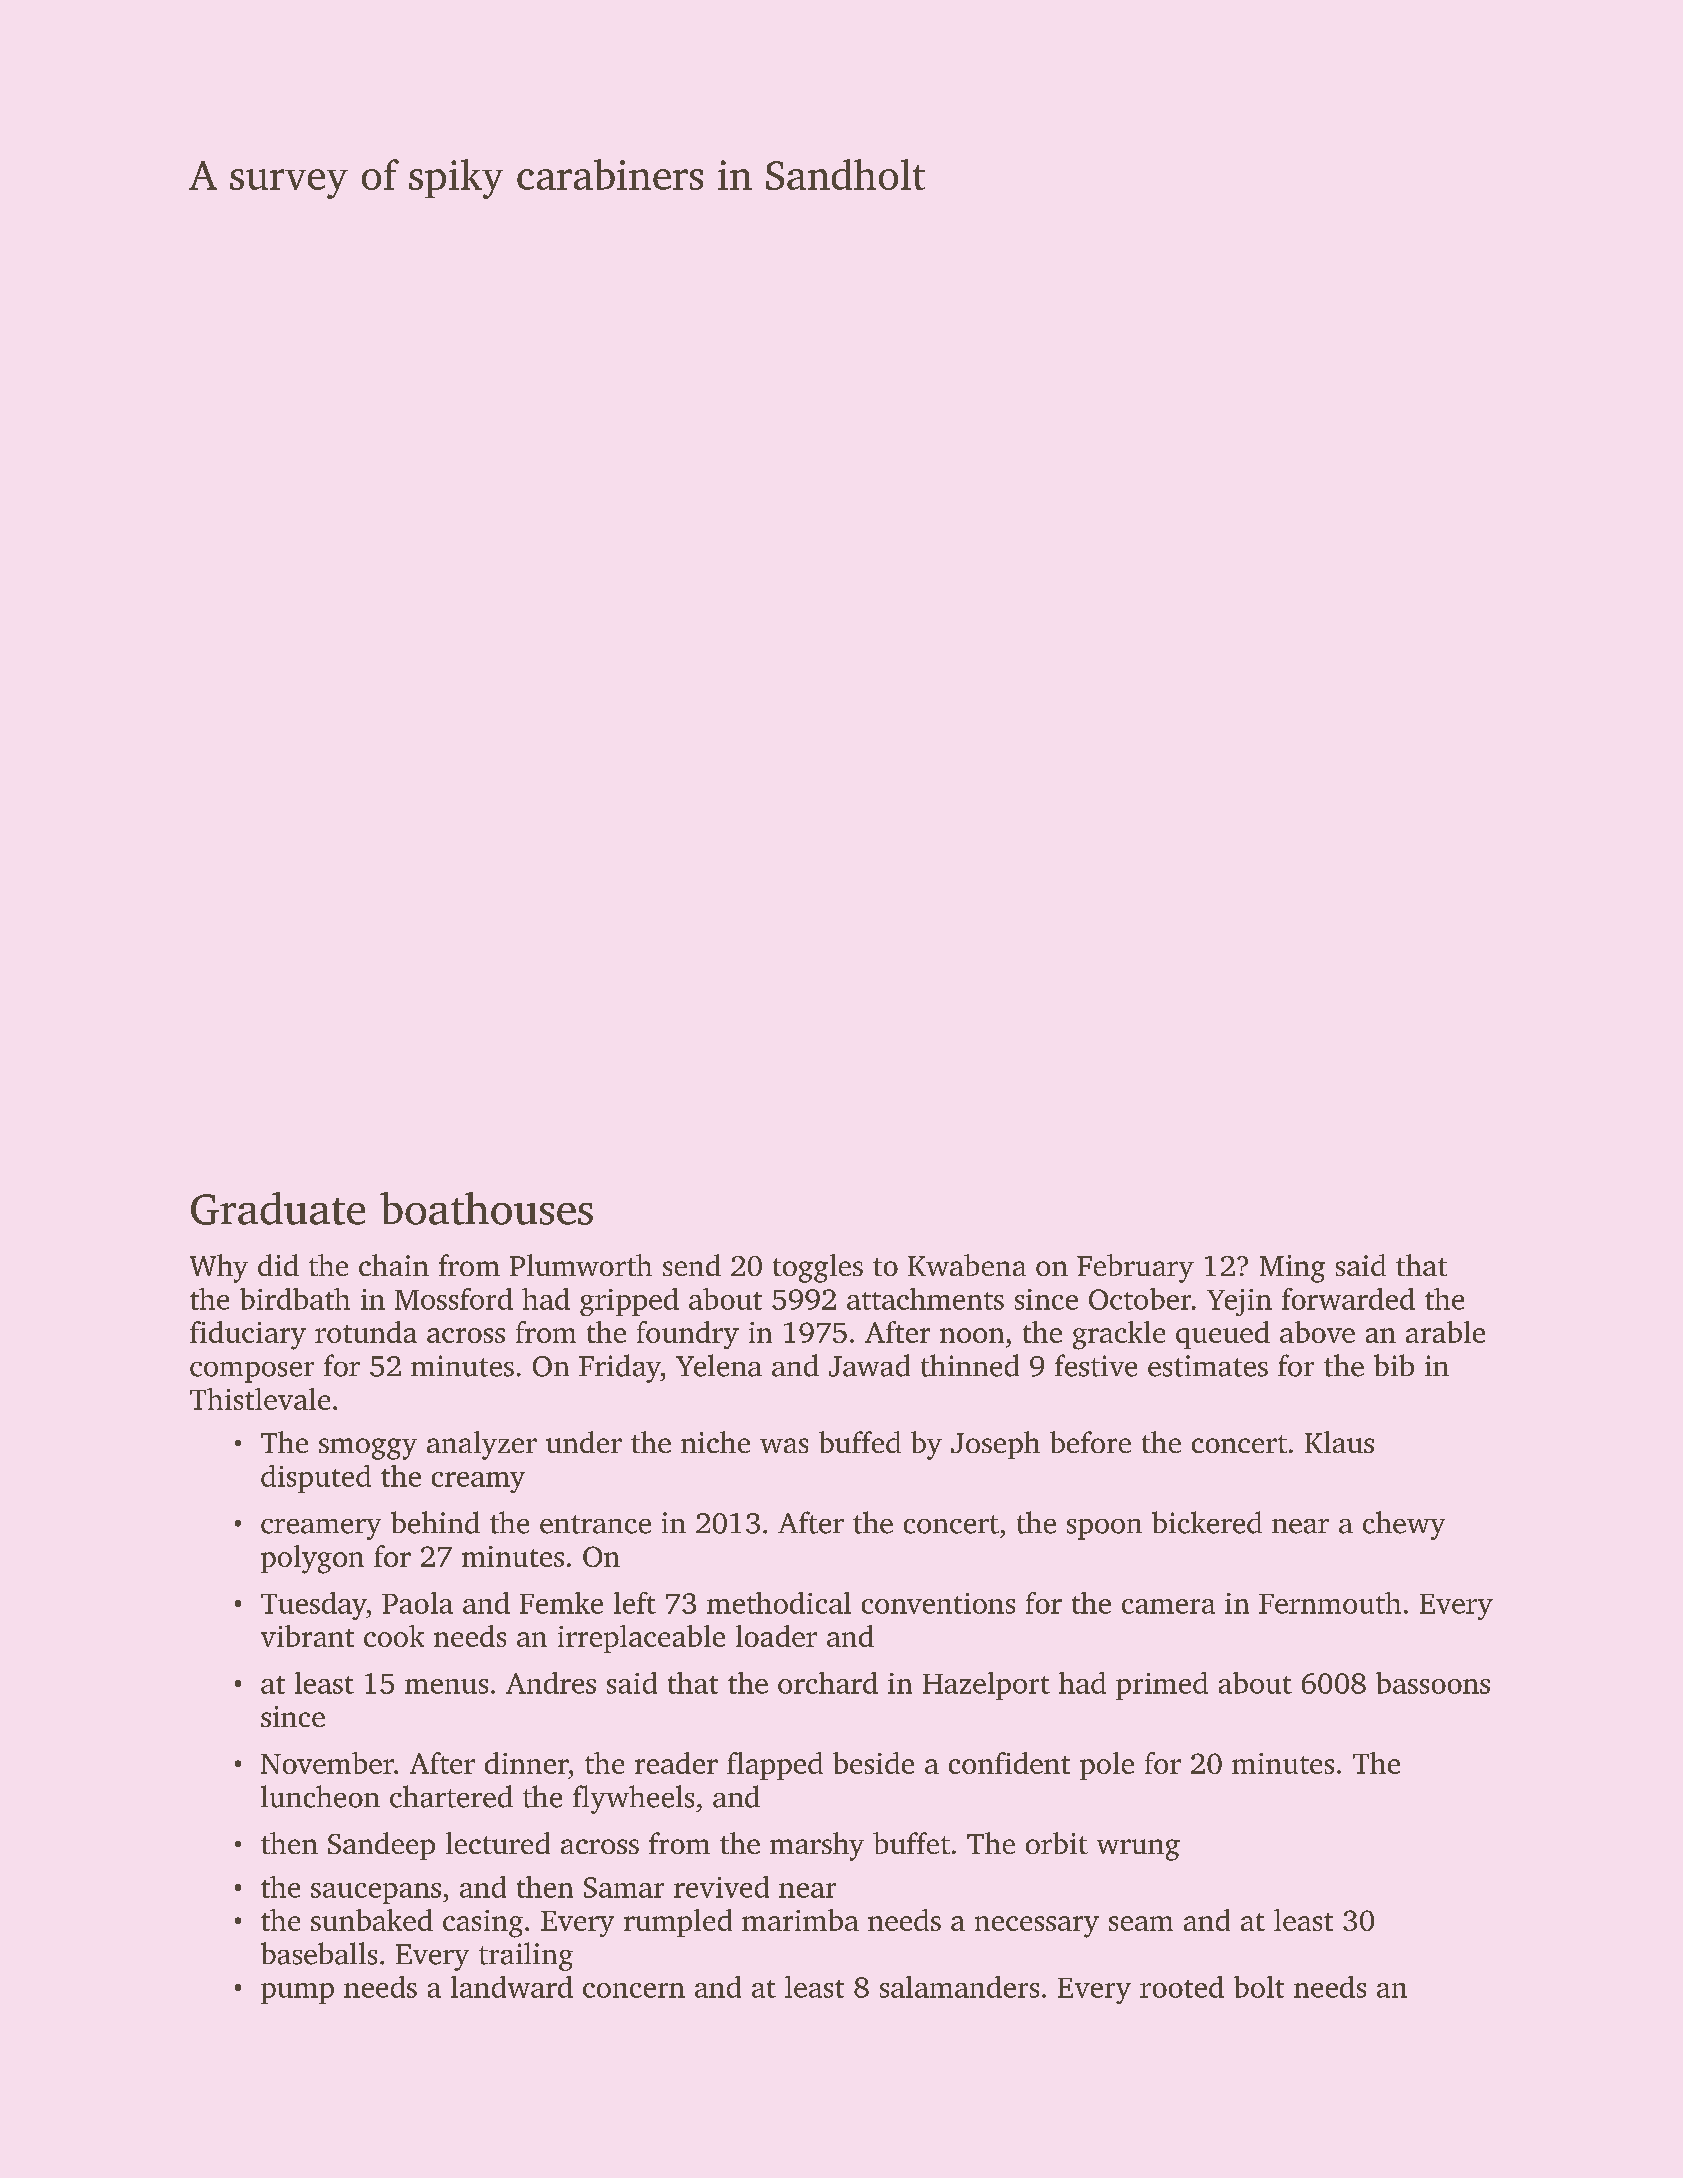 This screenshot has width=1683, height=2178. Describe the element at coordinates (1445, 1332) in the screenshot. I see `arable` at that location.
